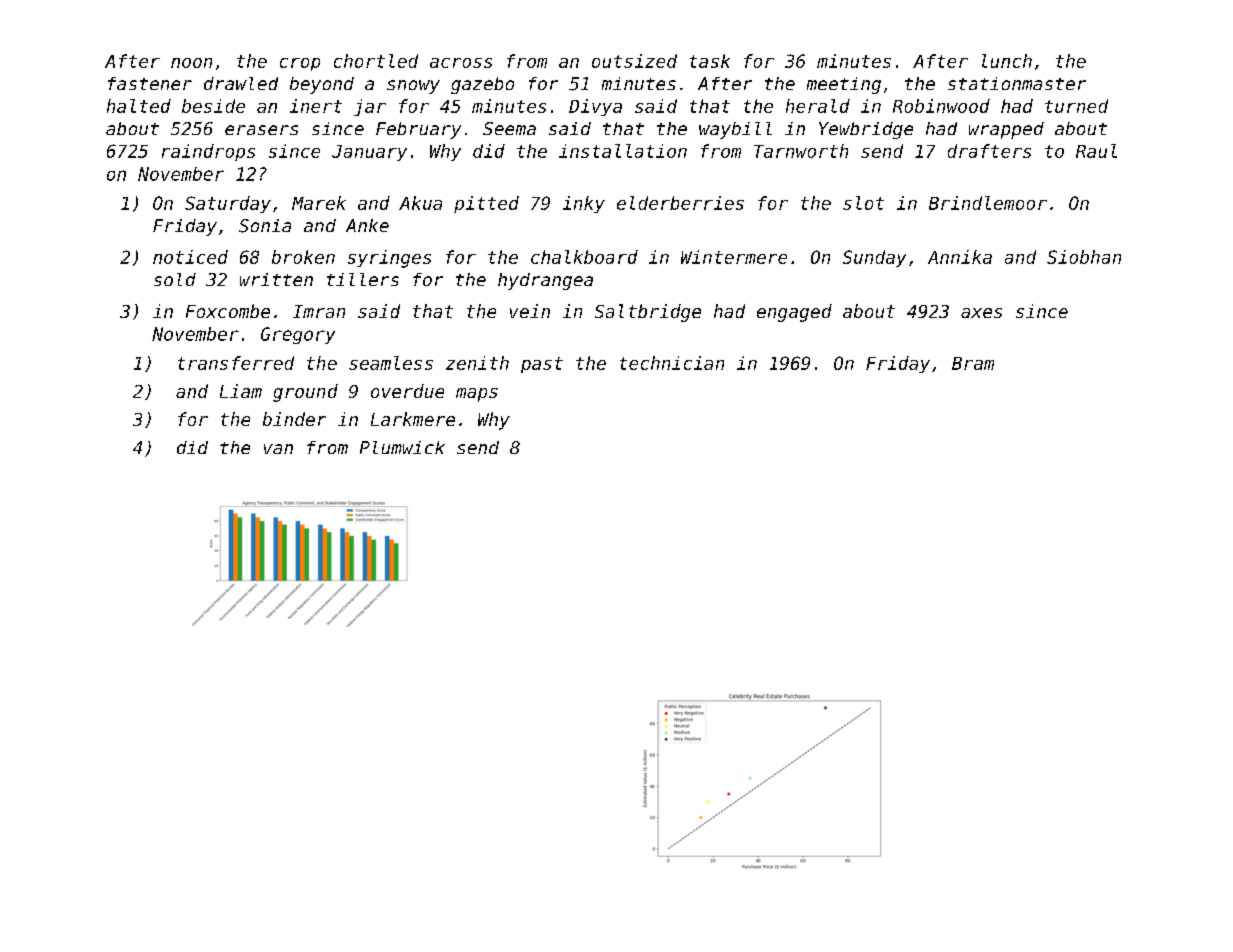 The width and height of the document is (1233, 952). Describe the element at coordinates (973, 363) in the document. I see `Bram` at that location.
